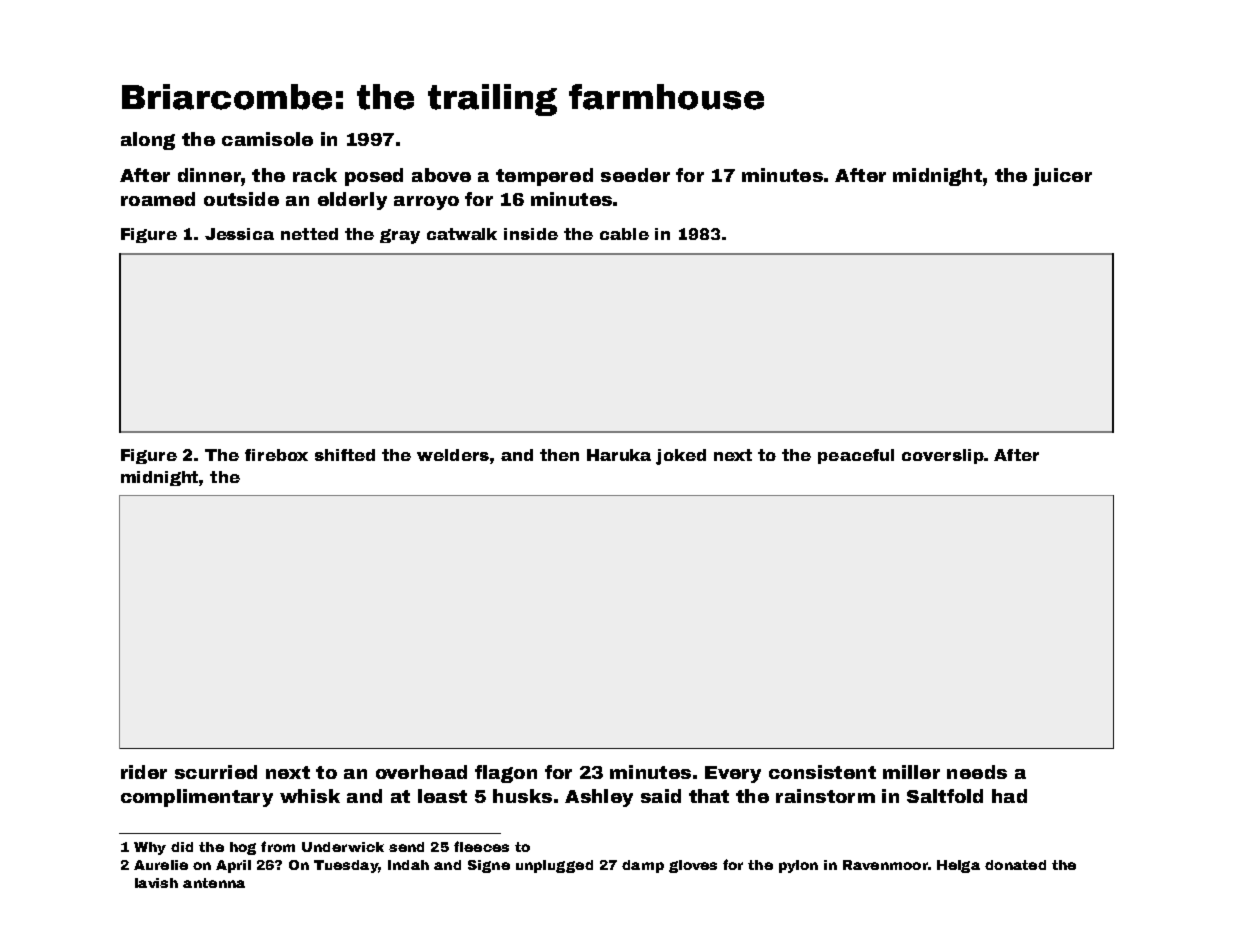 Image resolution: width=1233 pixels, height=952 pixels. Describe the element at coordinates (156, 883) in the screenshot. I see `lavish` at that location.
